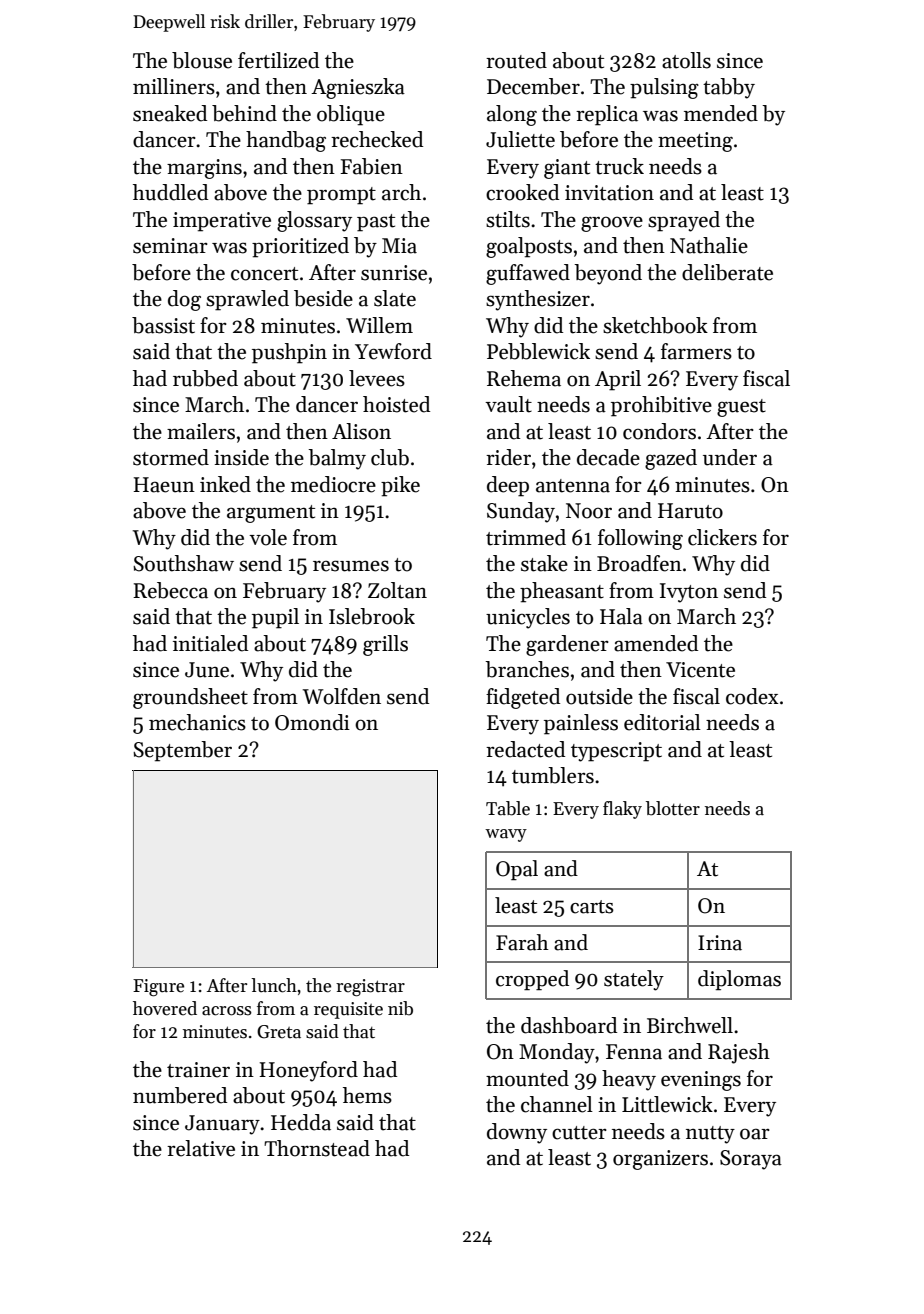 The image size is (924, 1314). I want to click on September, so click(182, 751).
